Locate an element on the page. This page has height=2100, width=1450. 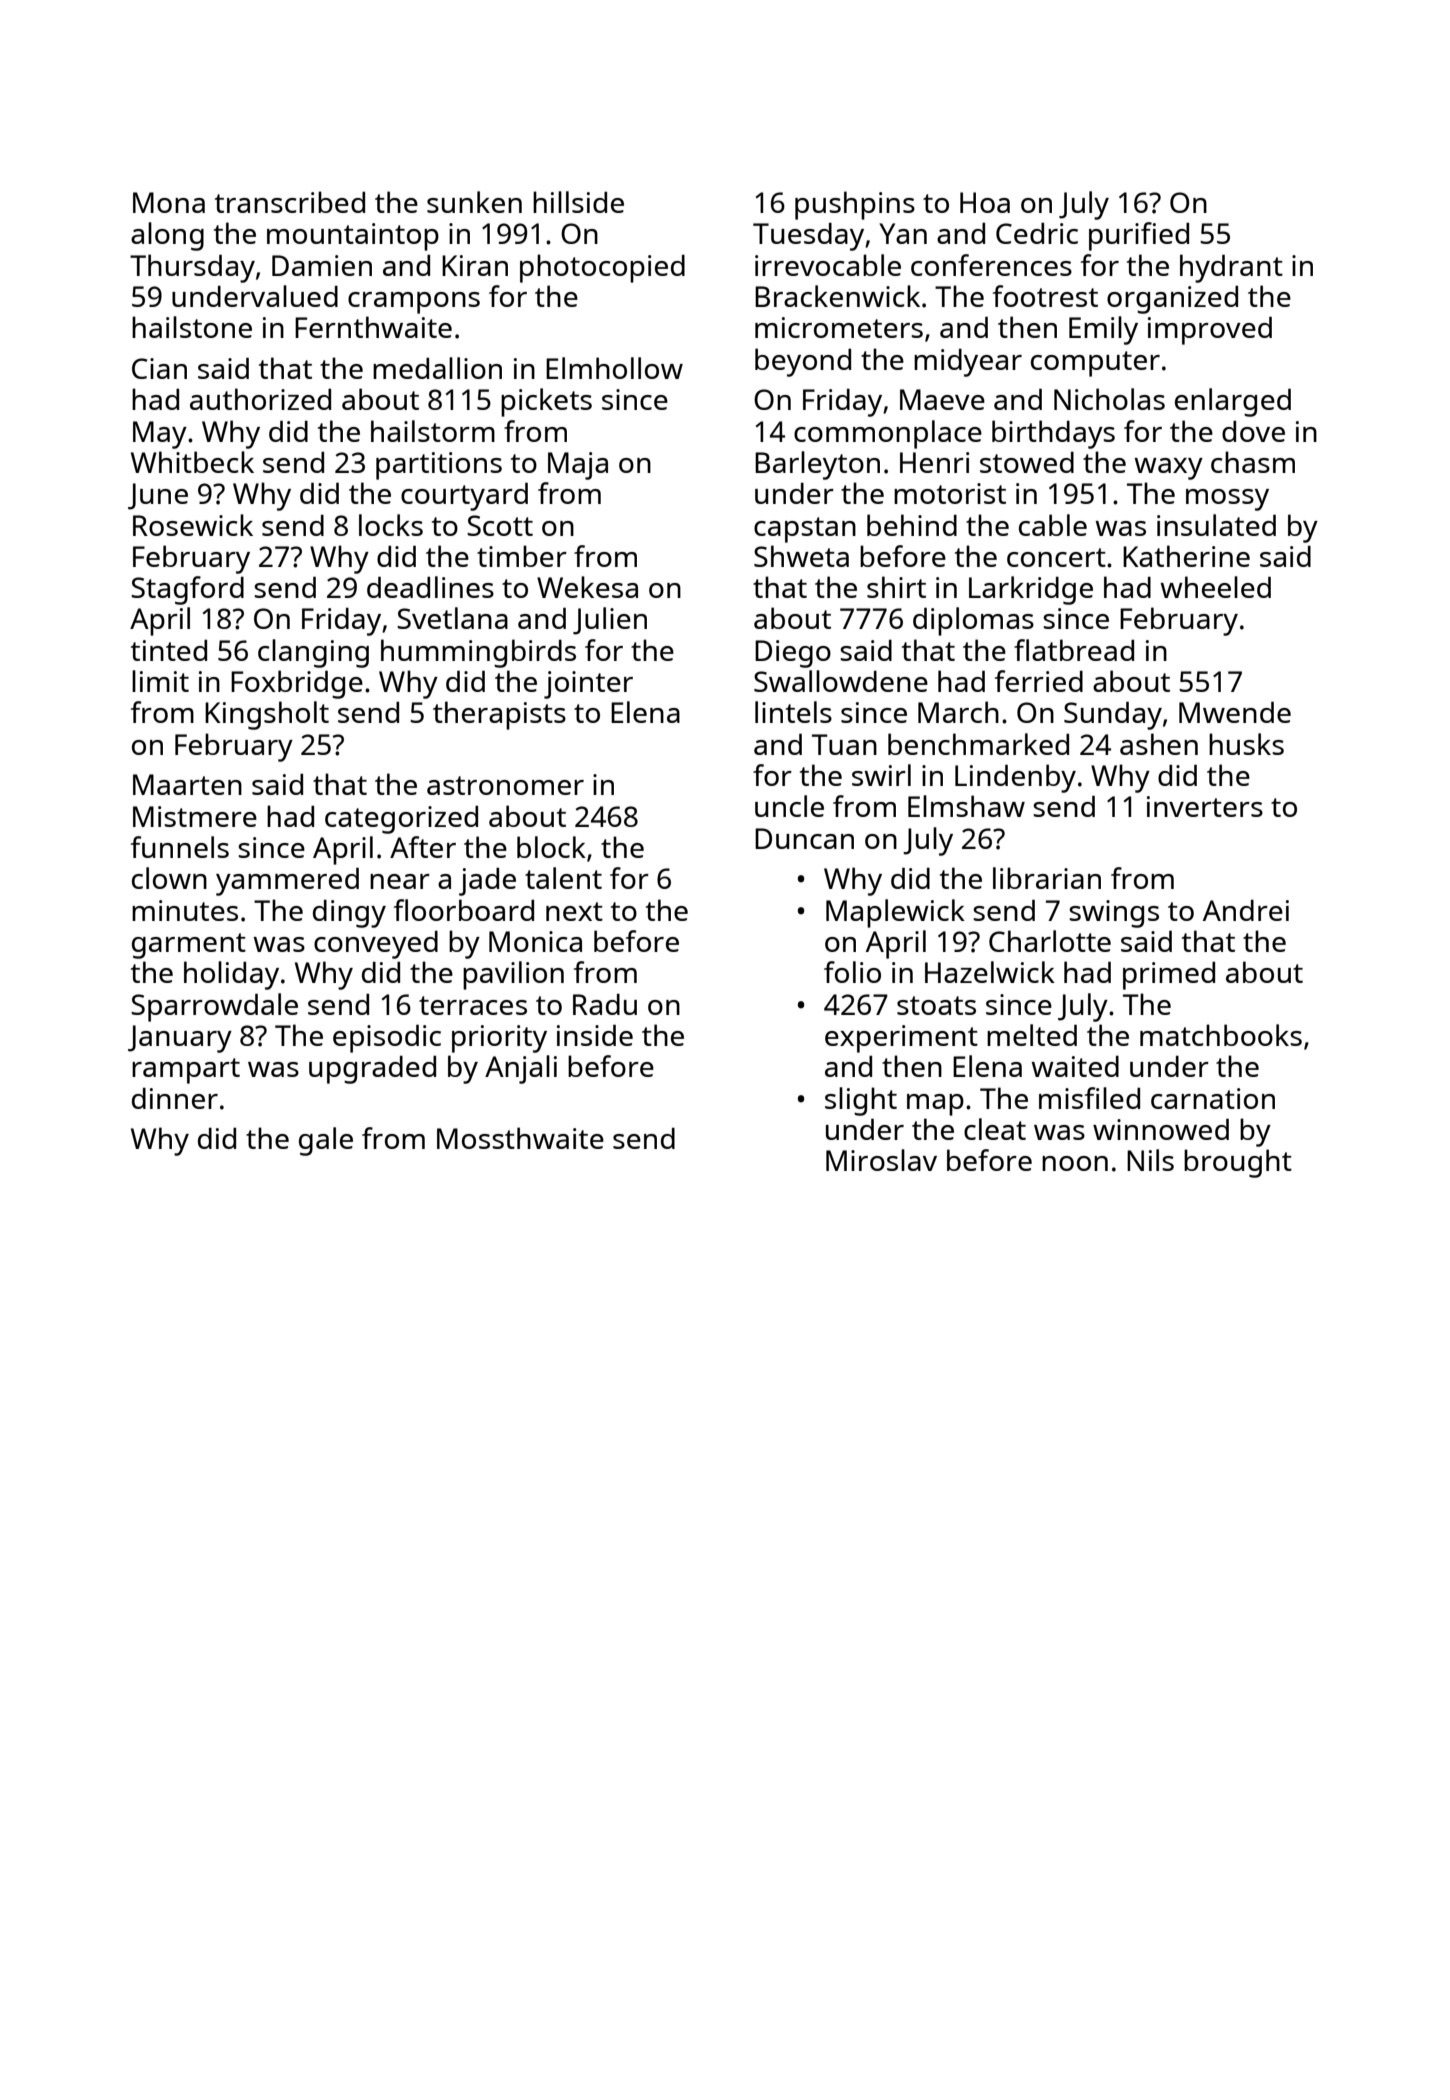
Mistmere is located at coordinates (195, 816).
